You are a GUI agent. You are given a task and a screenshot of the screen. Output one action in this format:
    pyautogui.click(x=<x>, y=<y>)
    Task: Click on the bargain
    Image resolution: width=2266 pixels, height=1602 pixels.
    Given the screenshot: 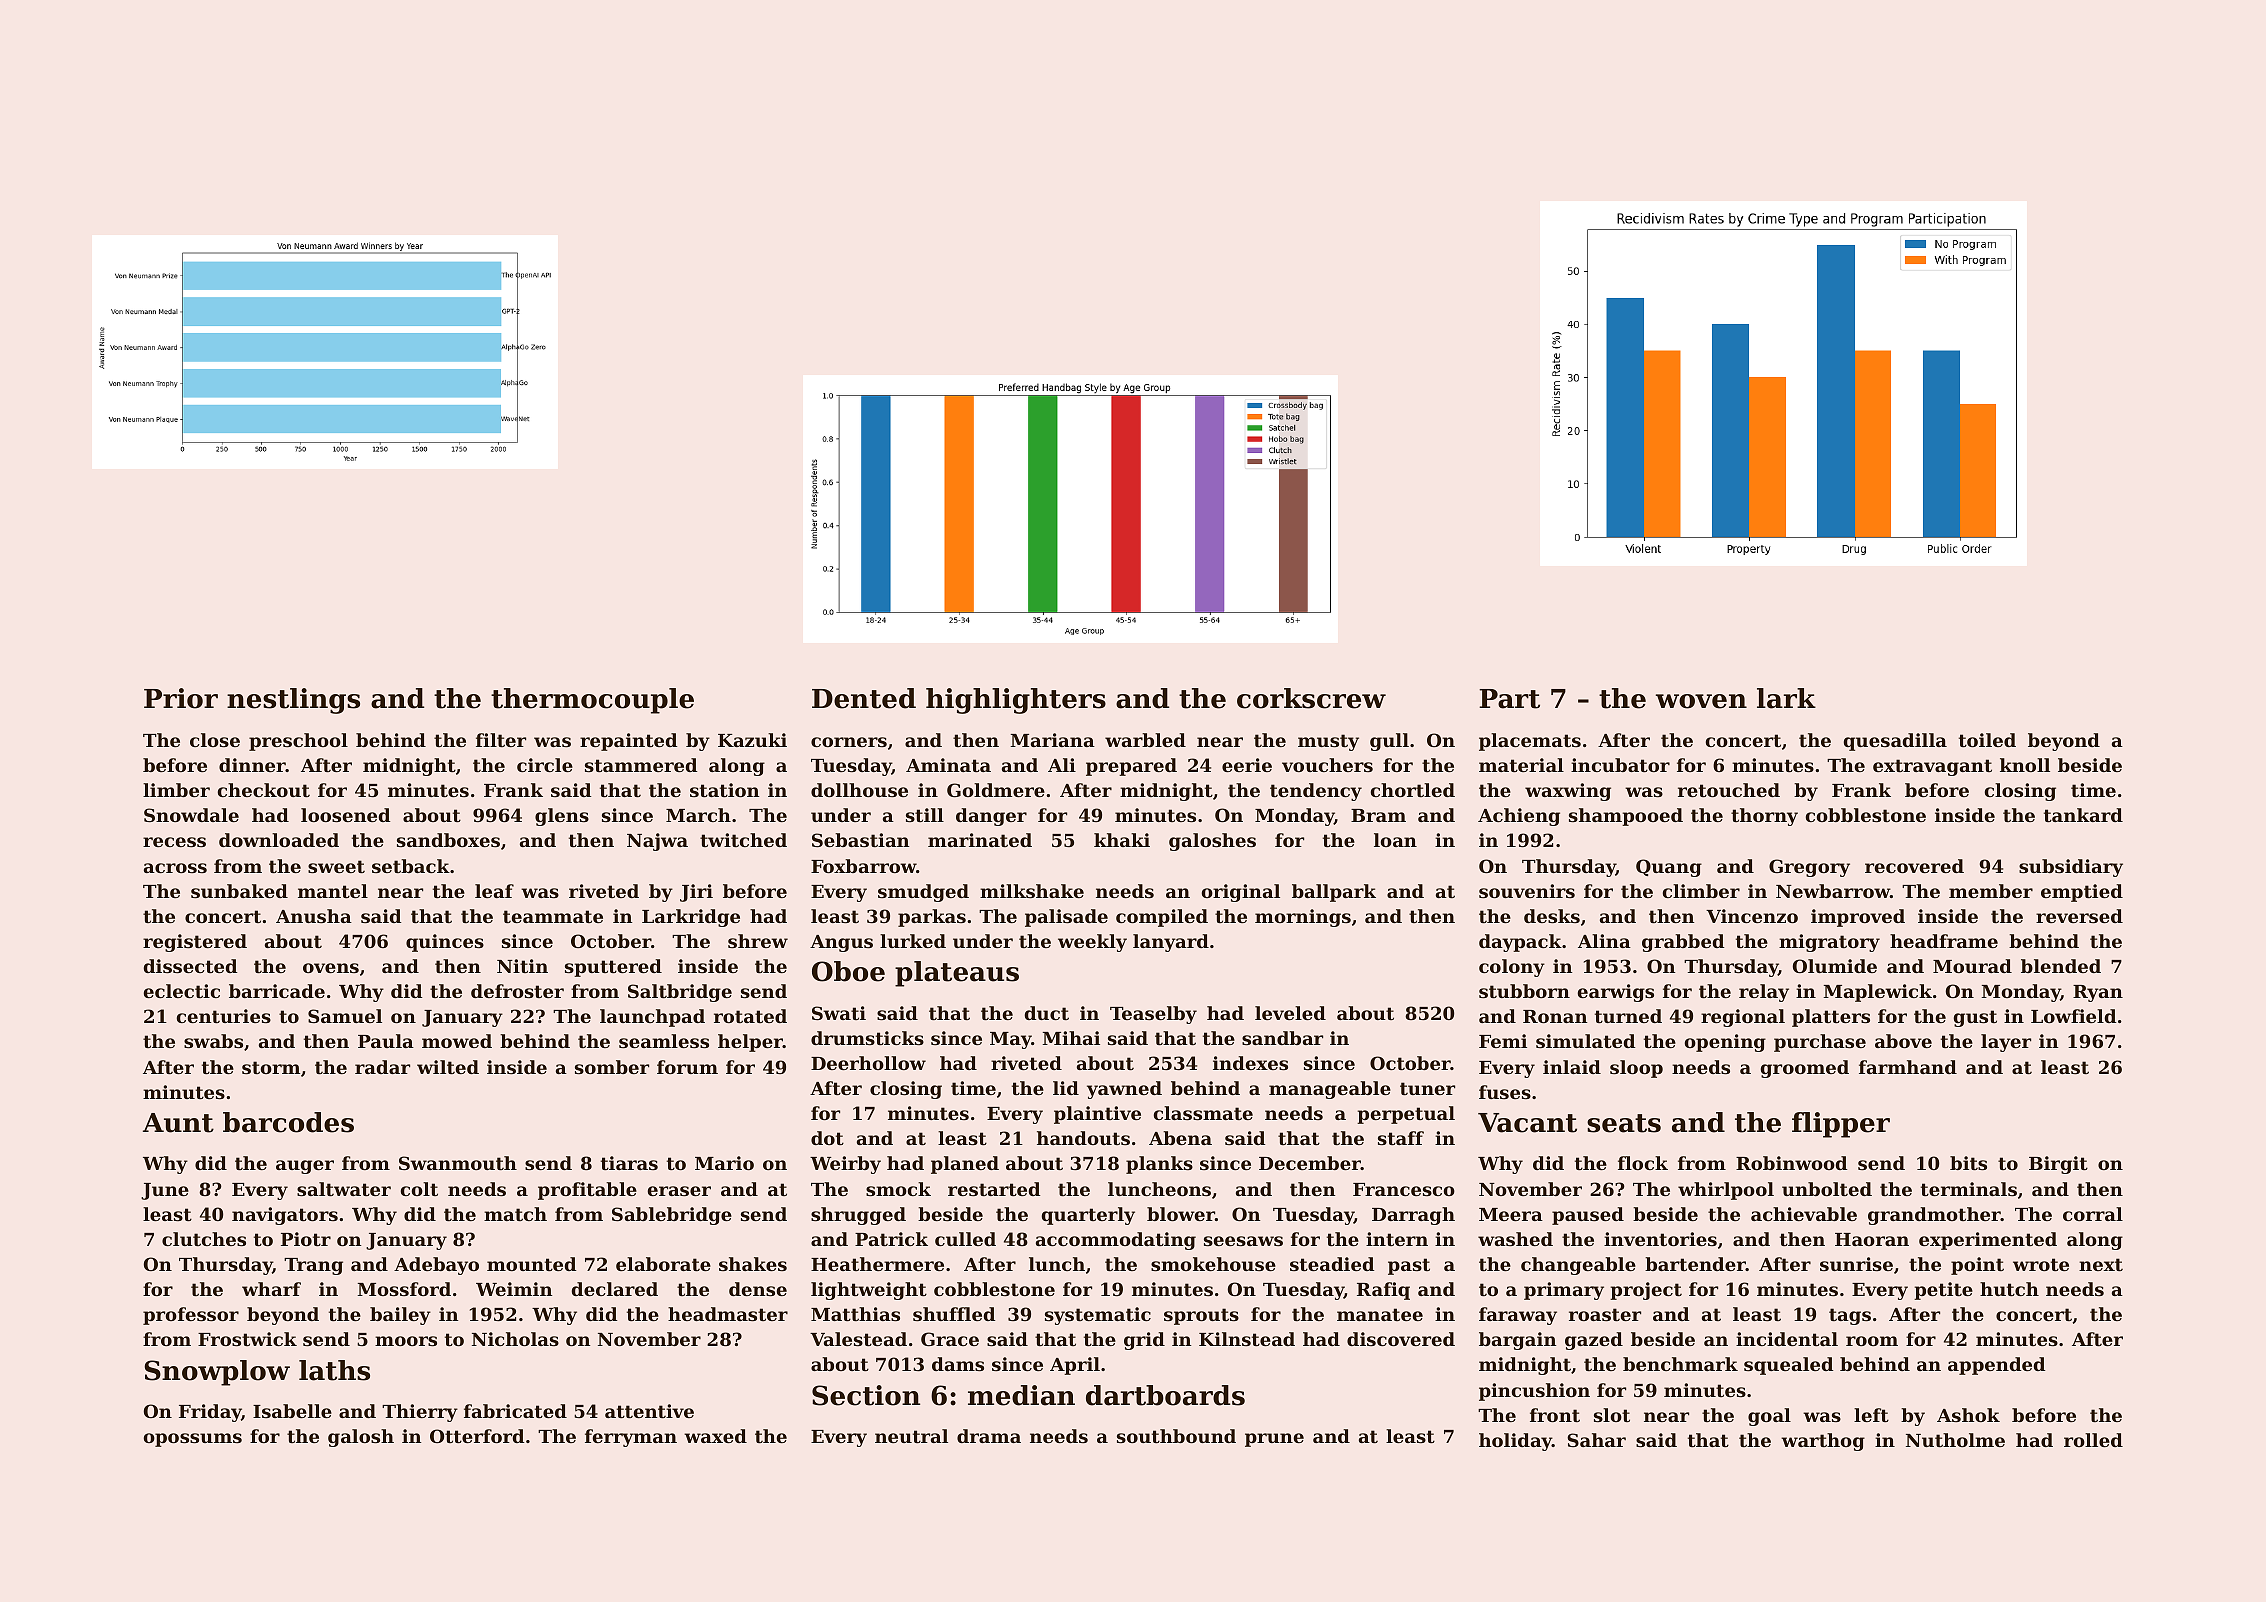 What is the action you would take?
    pyautogui.click(x=1517, y=1341)
